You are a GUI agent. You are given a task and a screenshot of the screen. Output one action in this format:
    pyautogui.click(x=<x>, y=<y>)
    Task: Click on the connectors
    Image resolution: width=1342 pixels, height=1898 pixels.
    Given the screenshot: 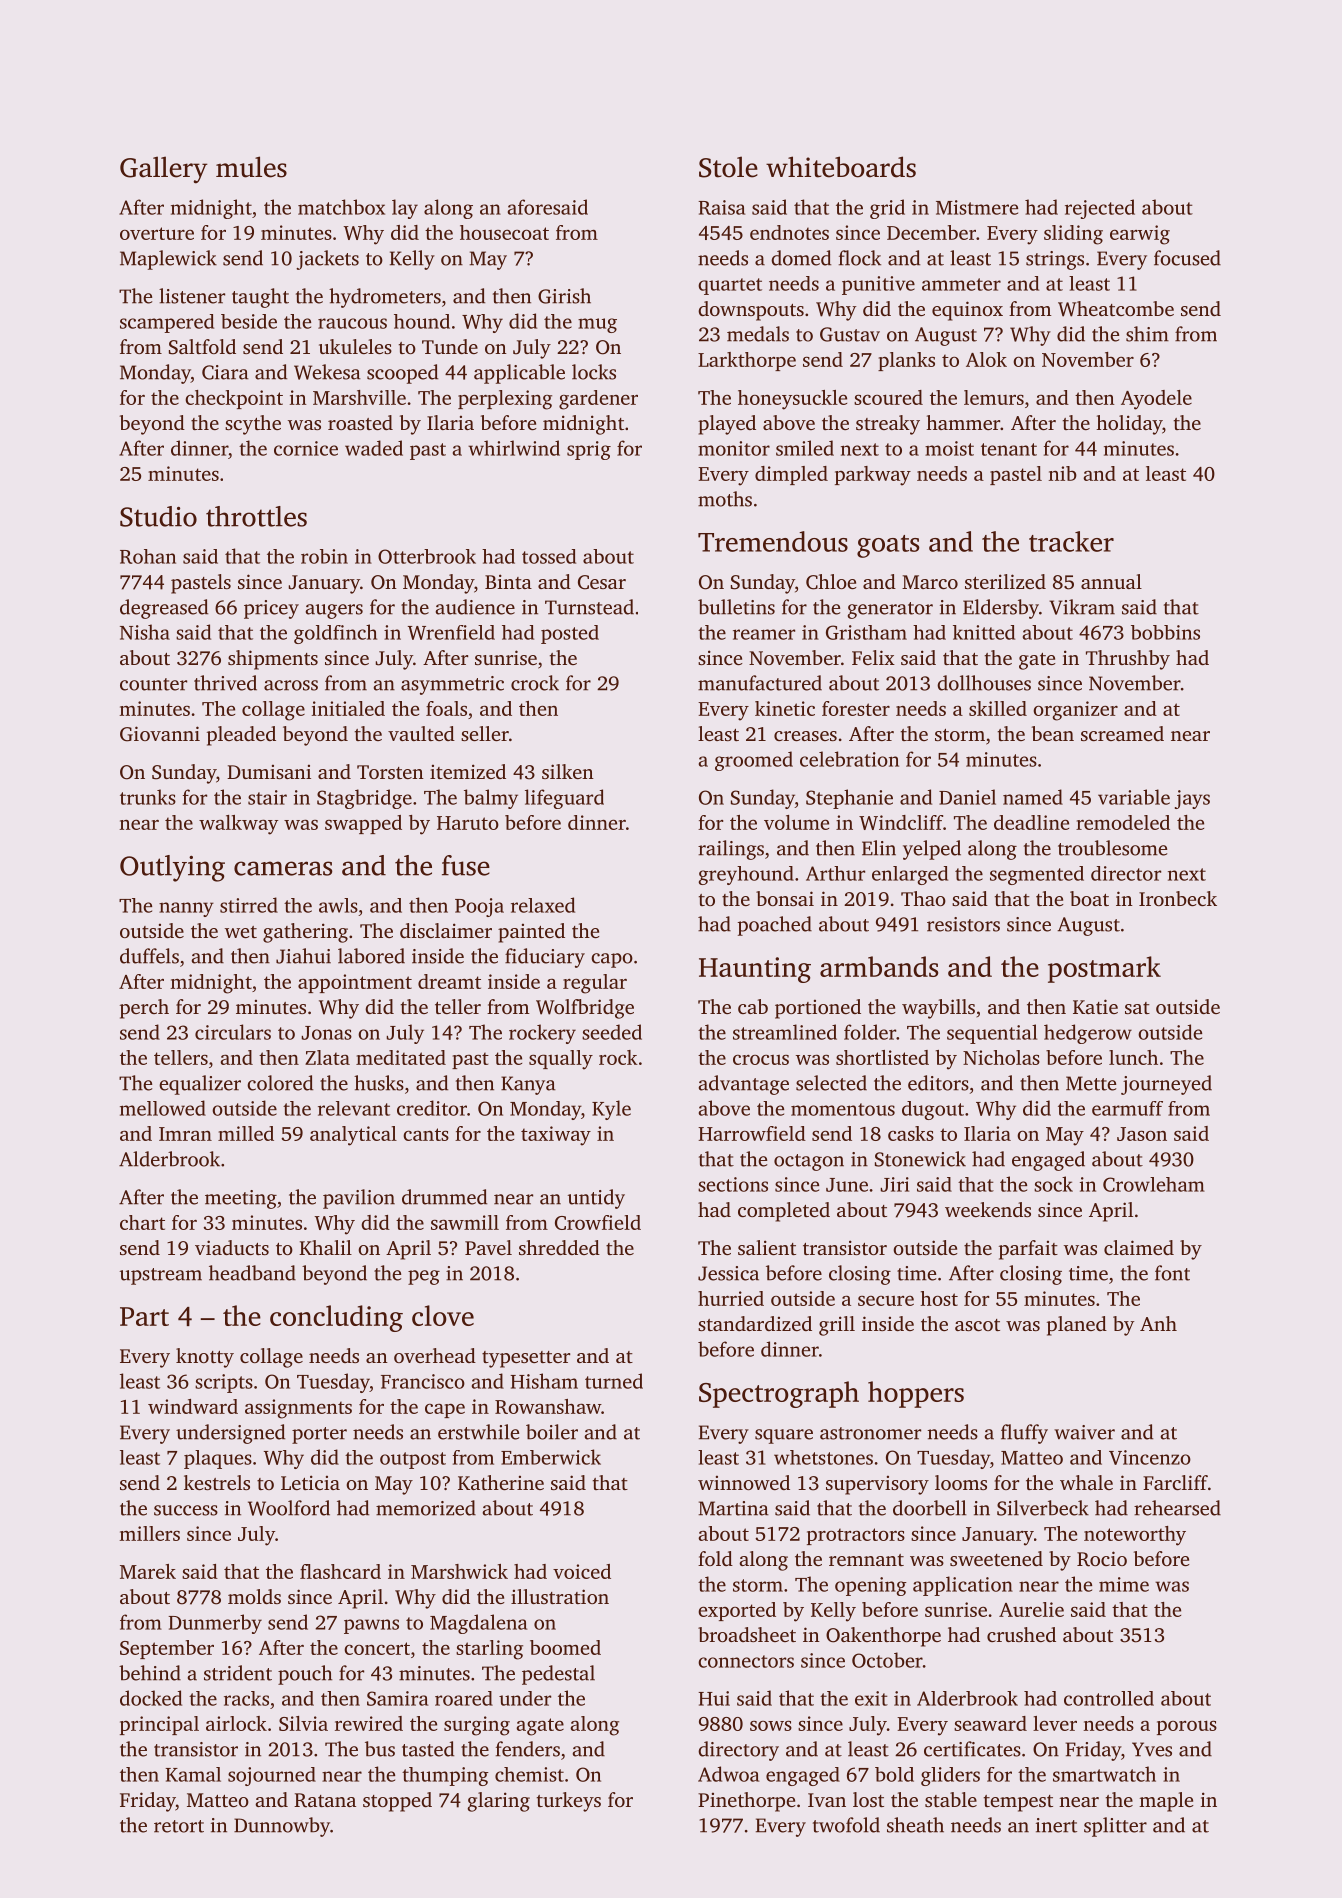 What is the action you would take?
    pyautogui.click(x=746, y=1661)
